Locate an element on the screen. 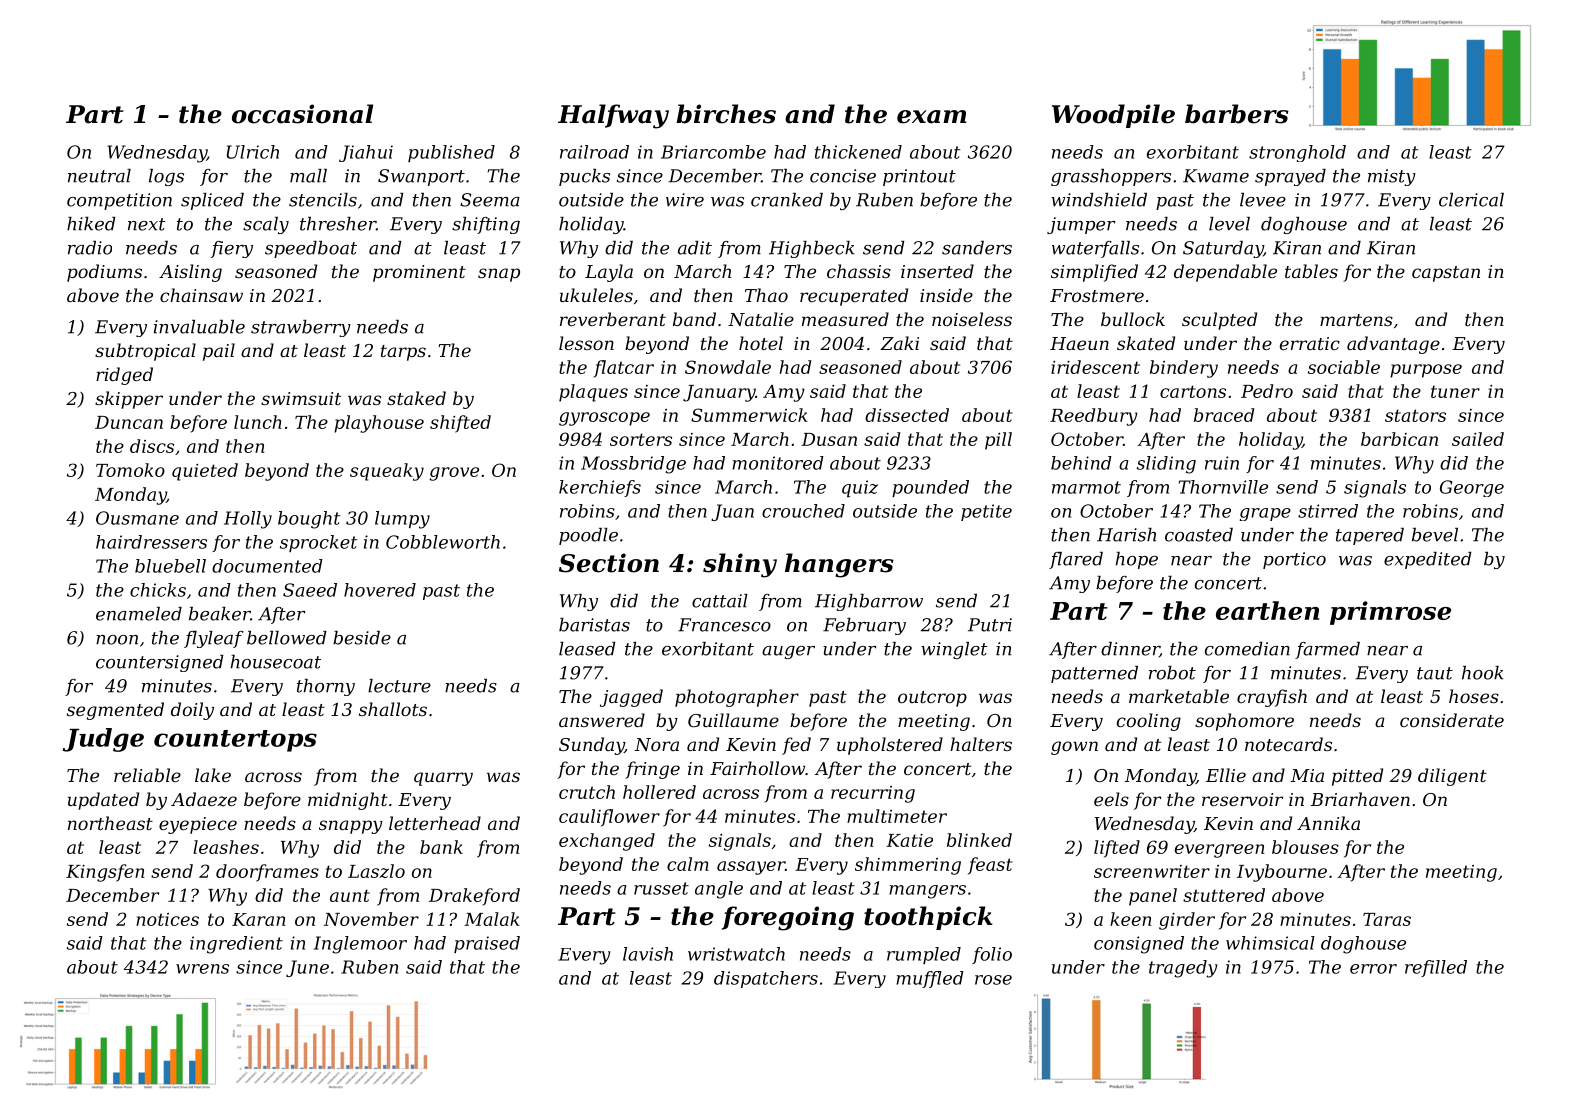 The height and width of the screenshot is (1111, 1571). noiseless is located at coordinates (972, 319).
